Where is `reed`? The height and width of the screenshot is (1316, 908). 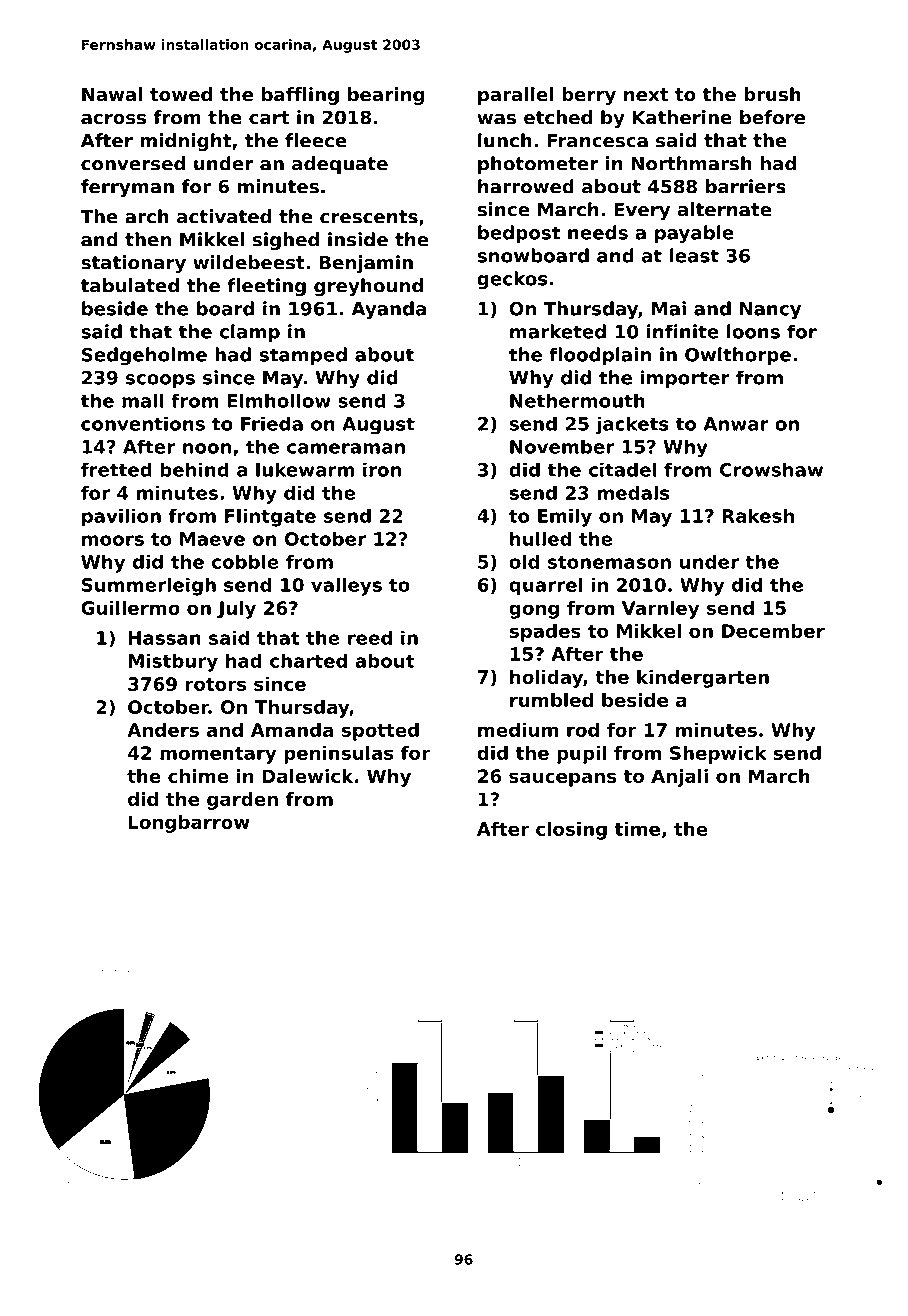 reed is located at coordinates (370, 637).
